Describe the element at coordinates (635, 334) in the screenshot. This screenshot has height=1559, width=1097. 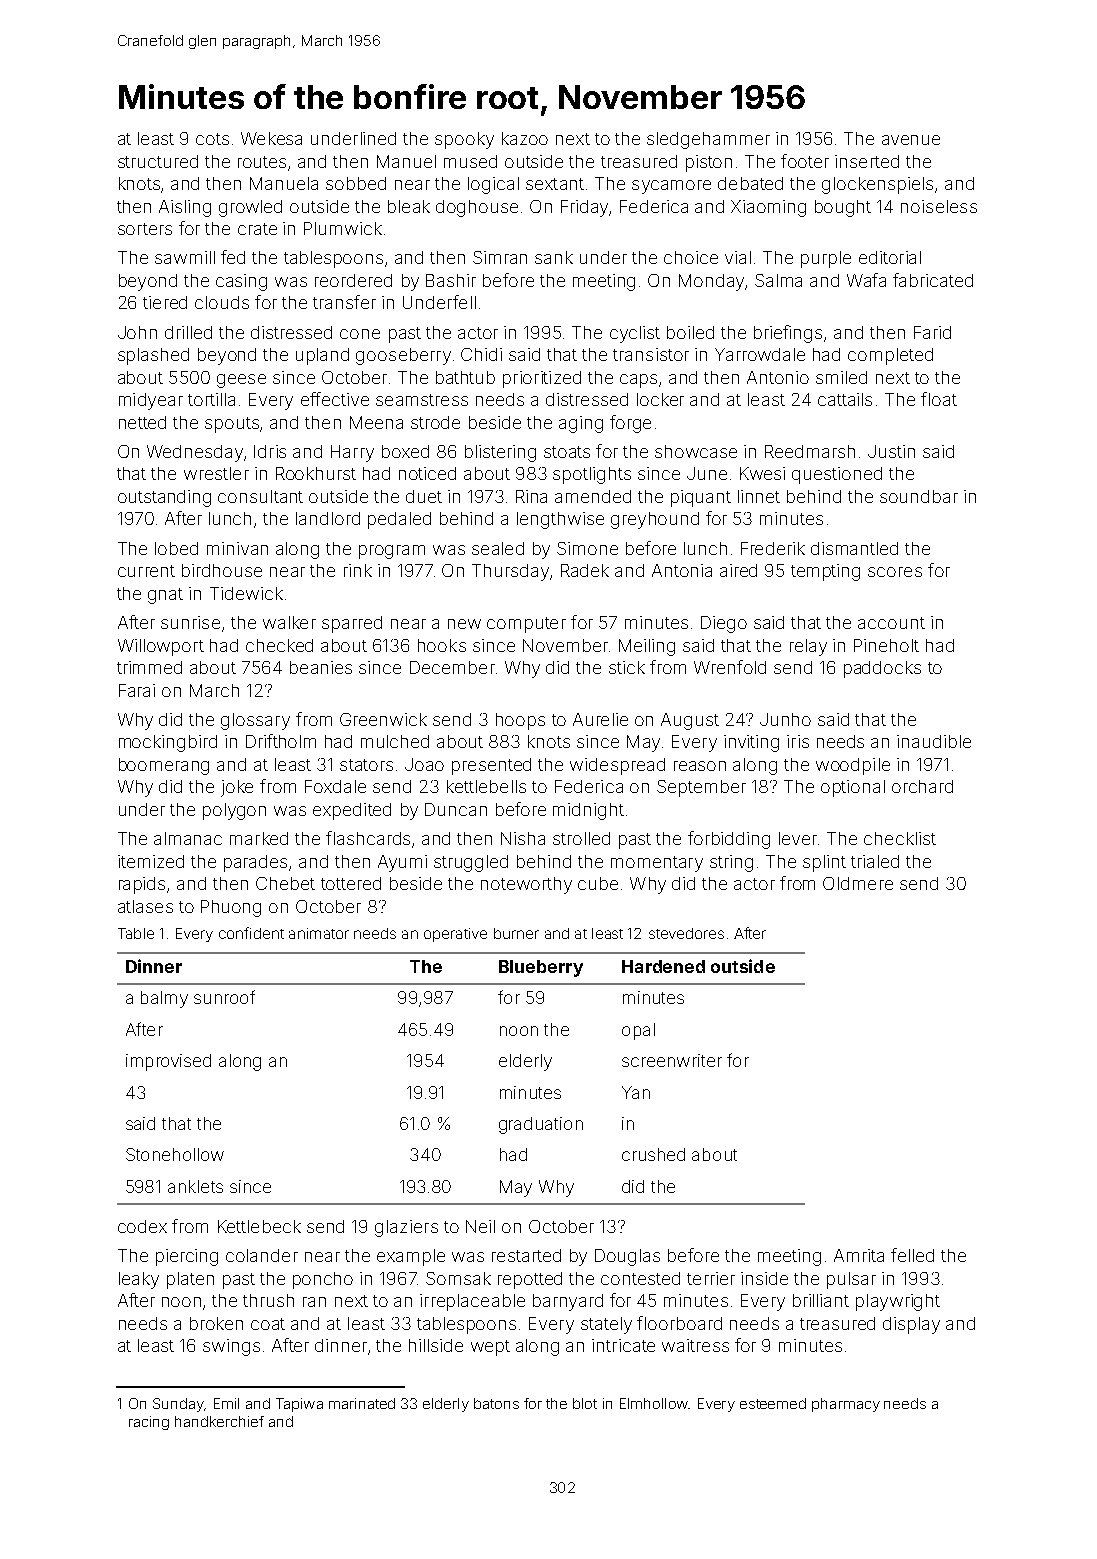
I see `cyclist` at that location.
